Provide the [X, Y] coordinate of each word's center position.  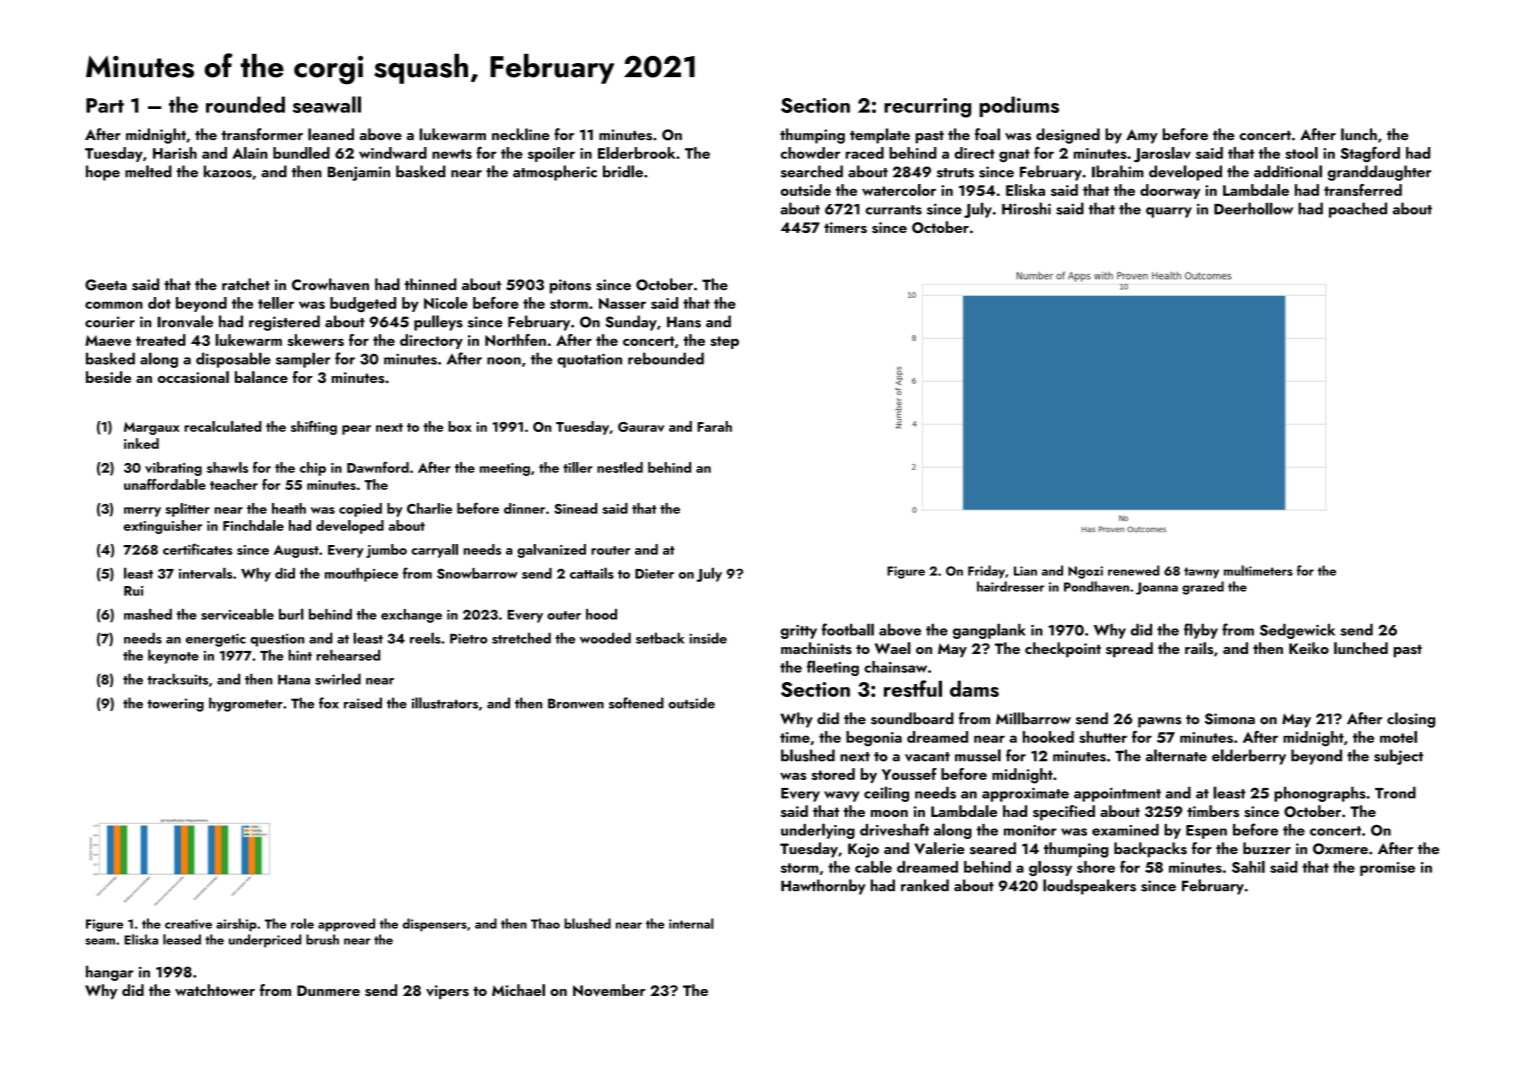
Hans [684, 322]
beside [108, 377]
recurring [927, 108]
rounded [245, 104]
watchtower [215, 990]
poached [1358, 210]
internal [691, 923]
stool [1301, 153]
